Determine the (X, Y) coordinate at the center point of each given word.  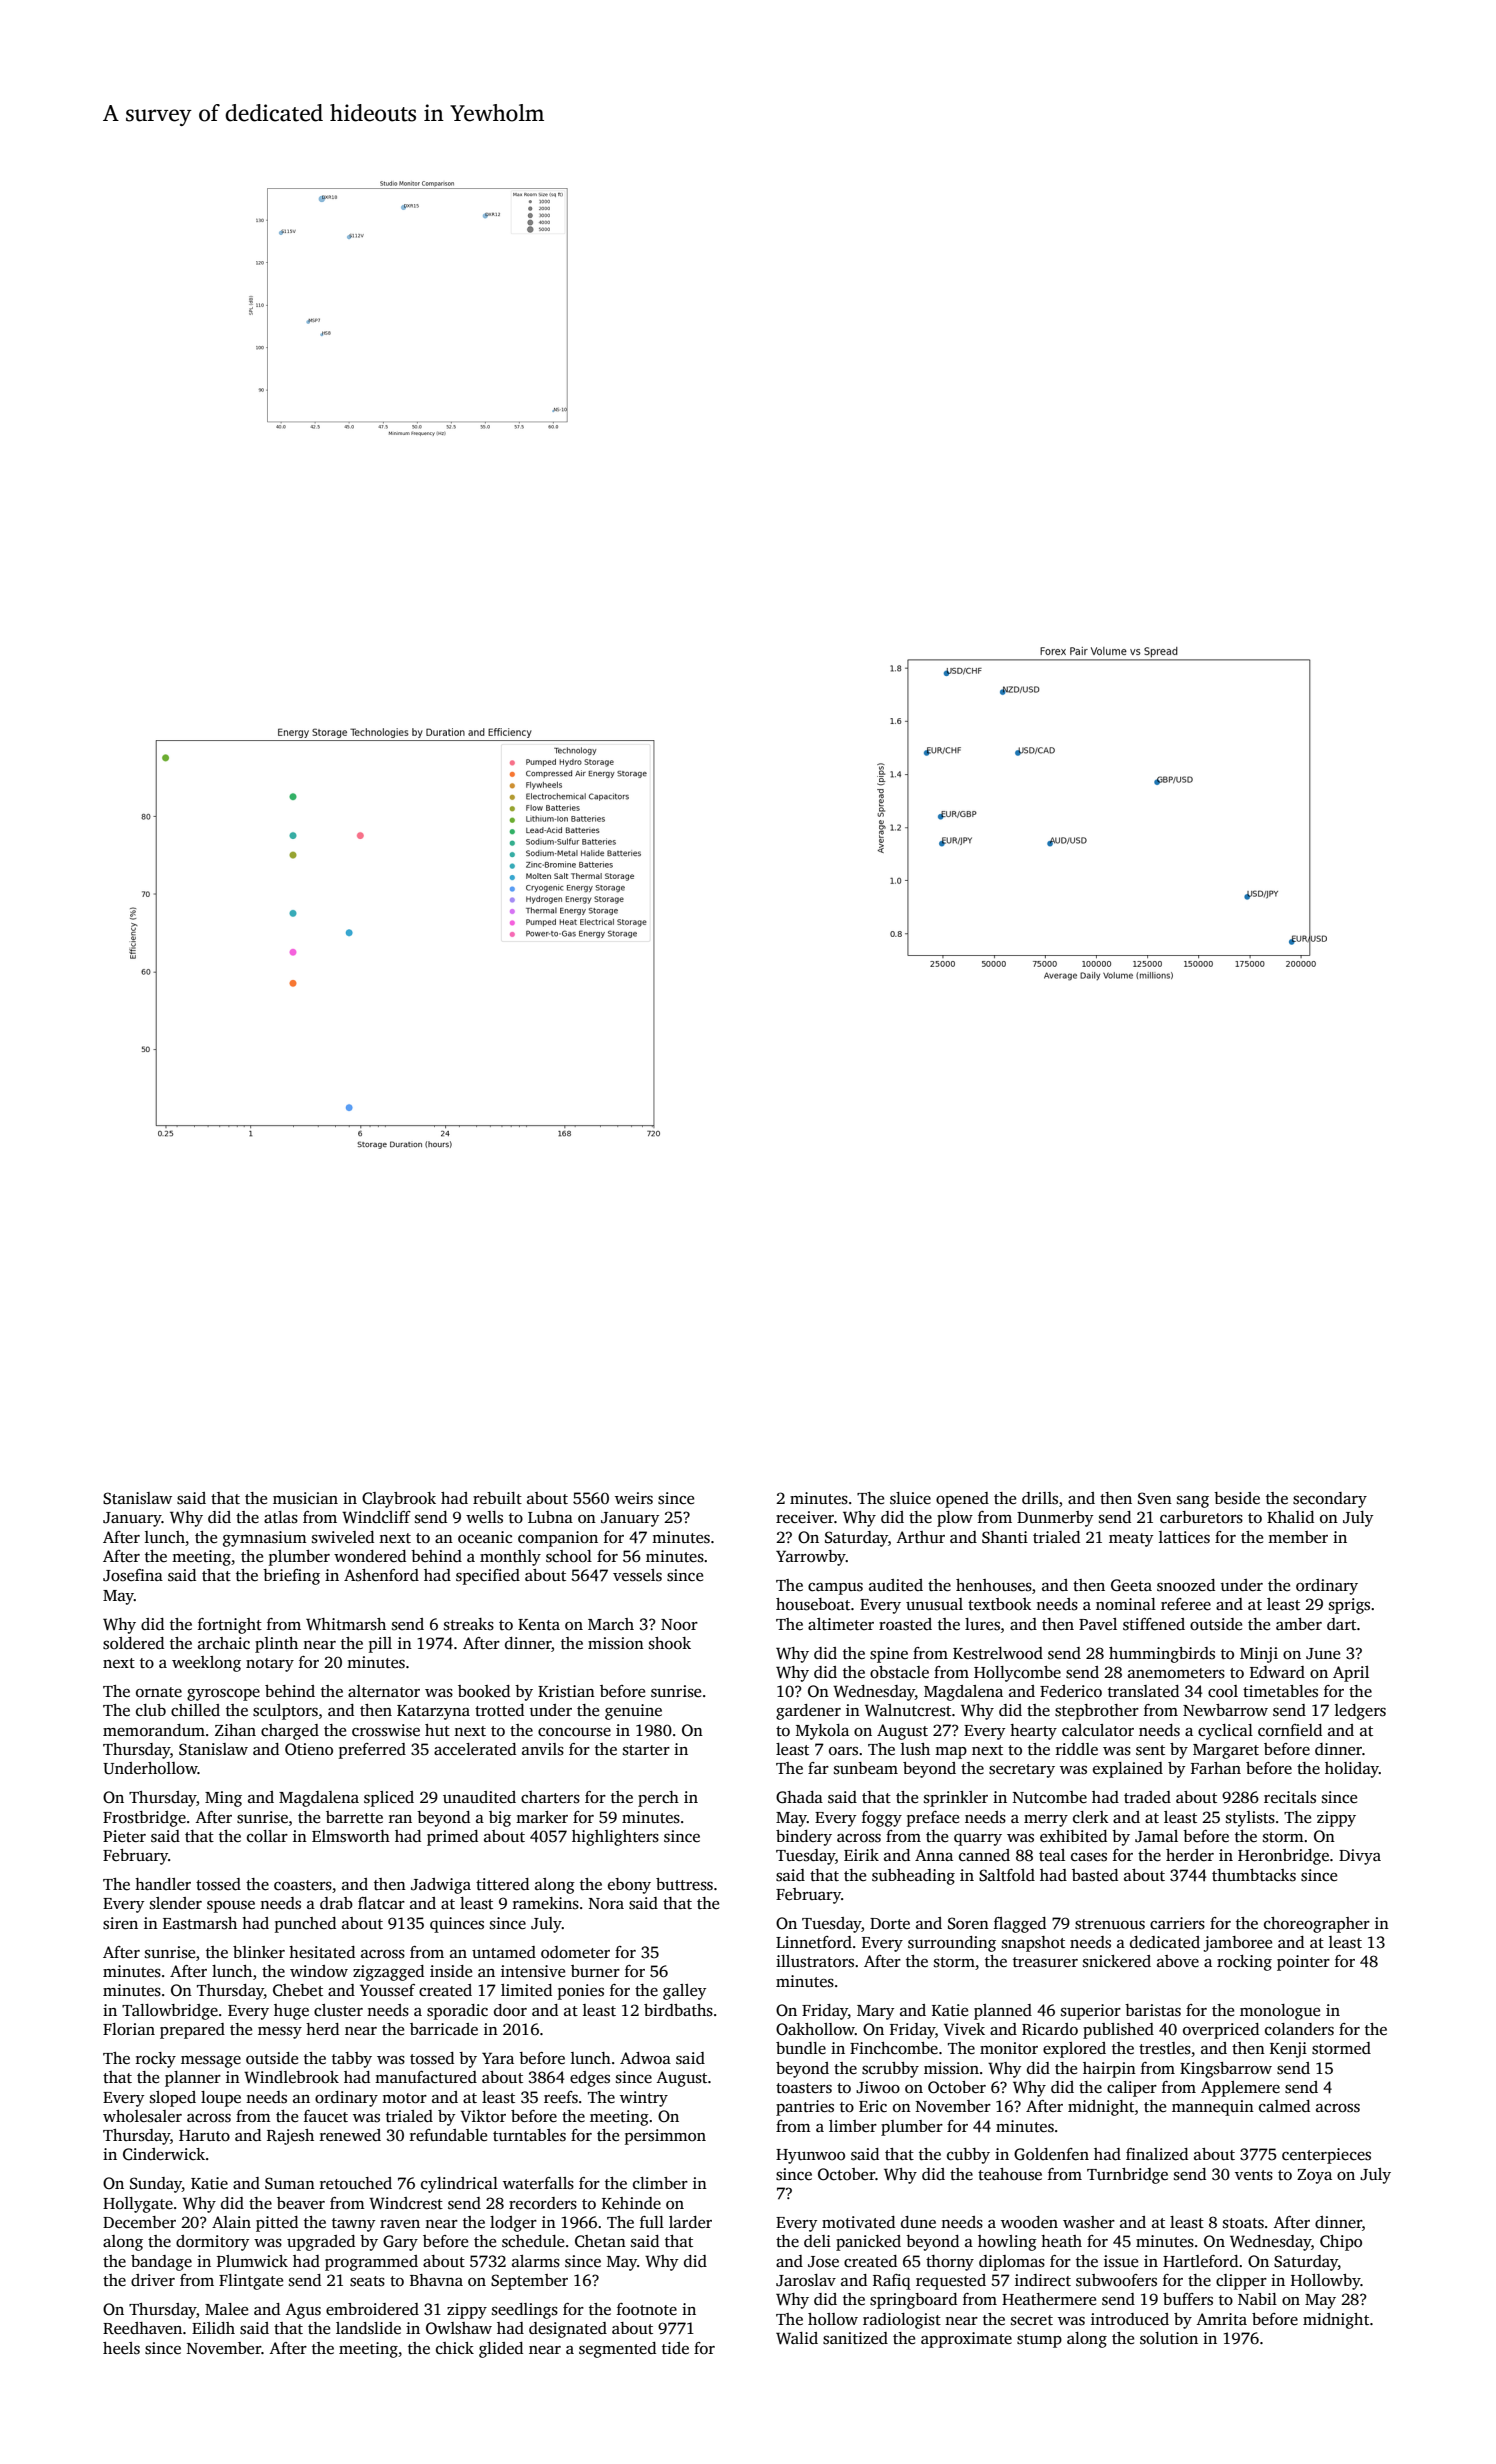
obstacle (899, 1672)
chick (455, 2348)
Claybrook (399, 1500)
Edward (1277, 1672)
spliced (389, 1799)
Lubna (550, 1517)
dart (1341, 1624)
